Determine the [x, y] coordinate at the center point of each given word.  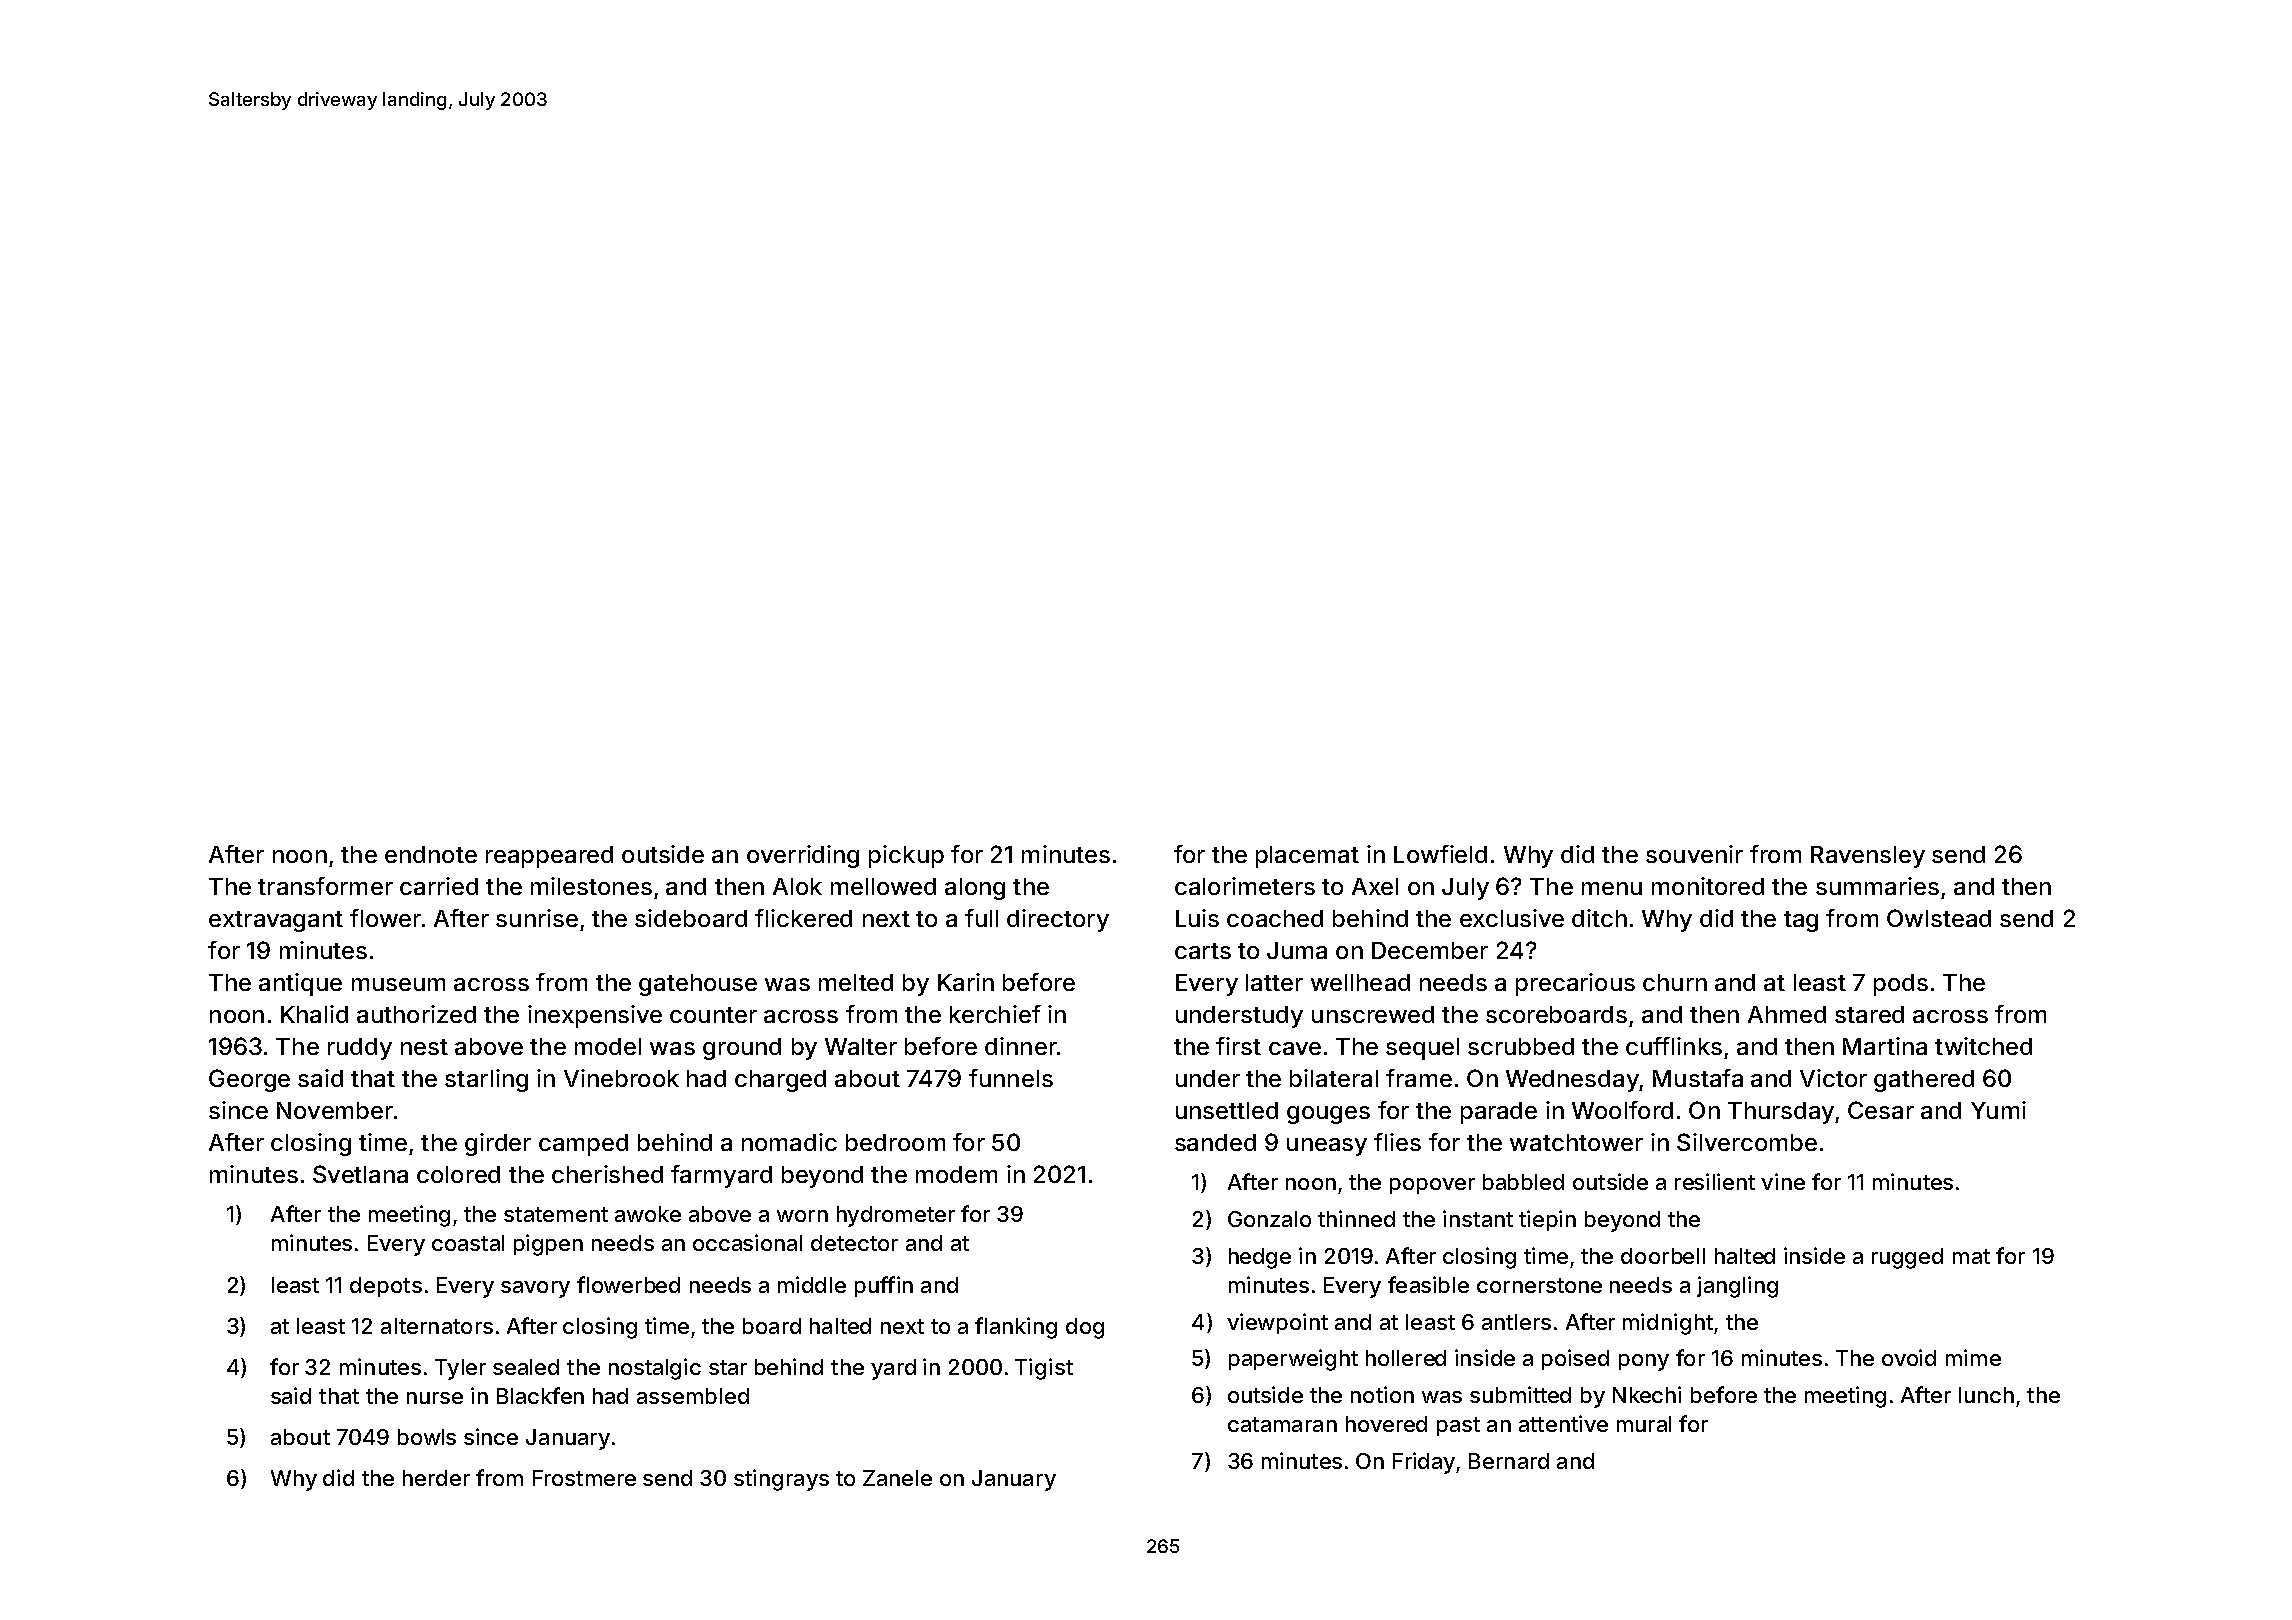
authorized [416, 1014]
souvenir [1694, 854]
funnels [1011, 1078]
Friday [1424, 1463]
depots [386, 1287]
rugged [1907, 1258]
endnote [431, 854]
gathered [1924, 1081]
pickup [906, 856]
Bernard [1509, 1461]
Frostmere [584, 1478]
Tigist [1044, 1369]
